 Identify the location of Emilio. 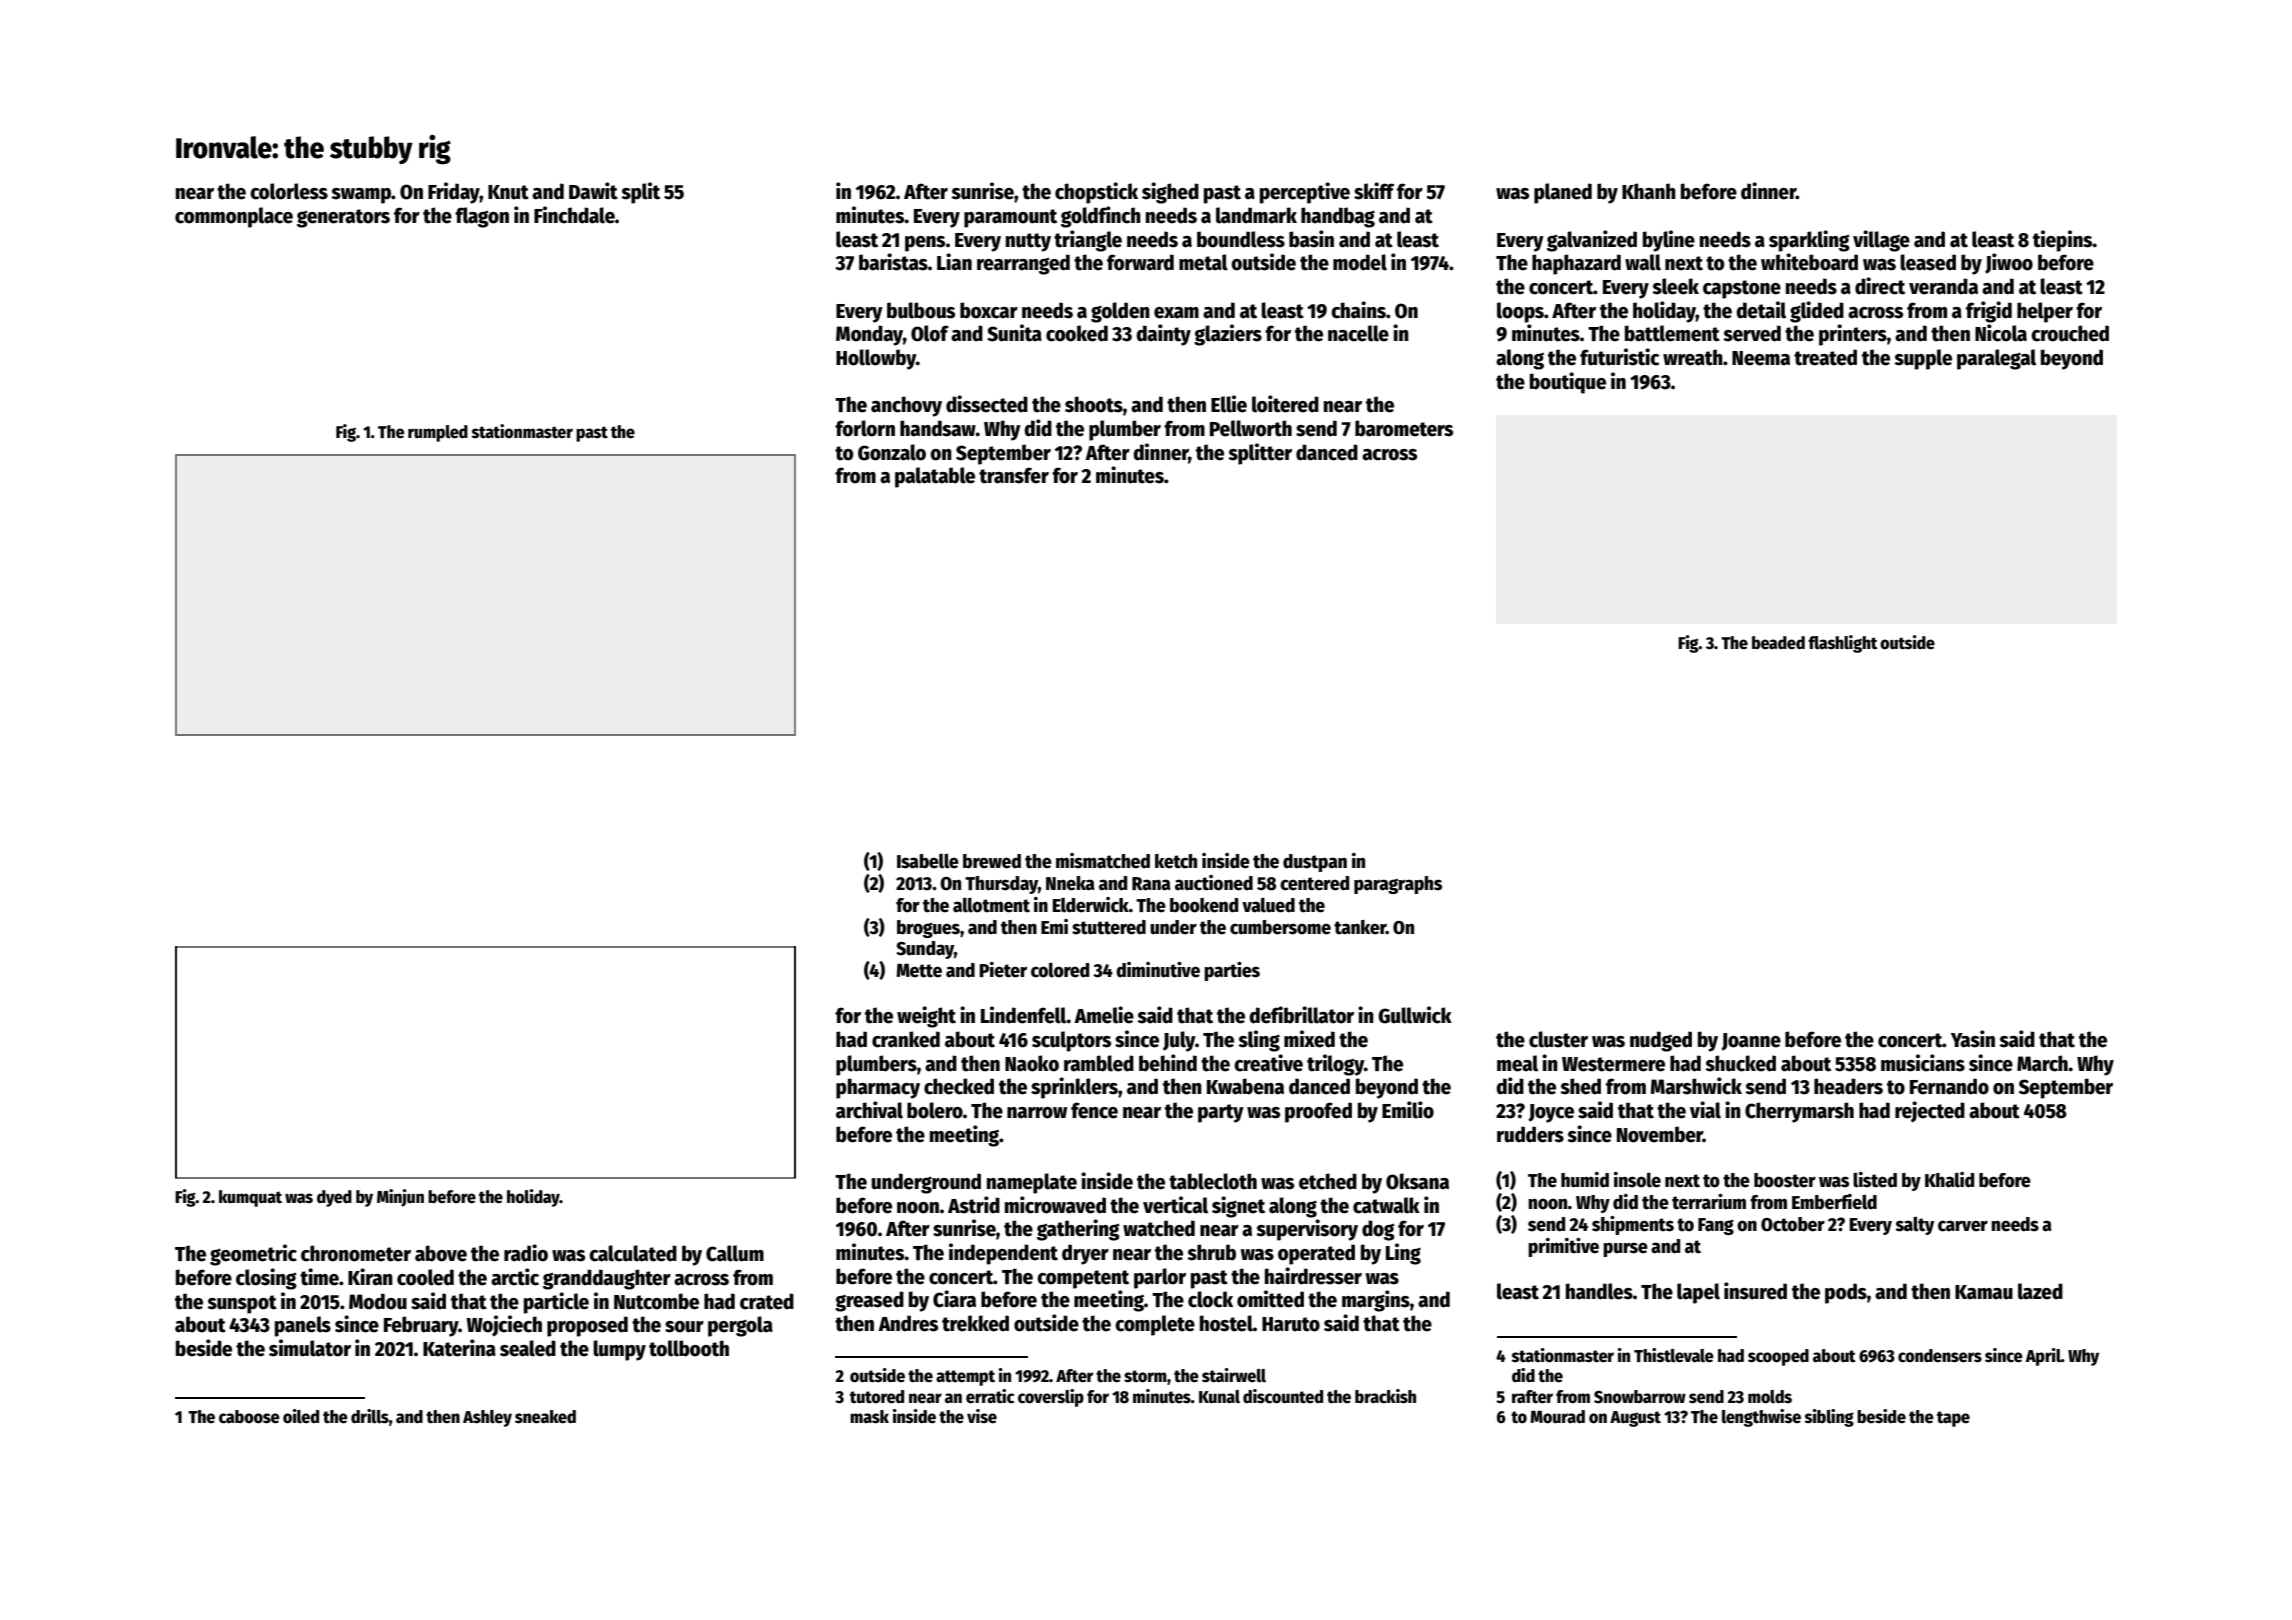
(1408, 1110).
